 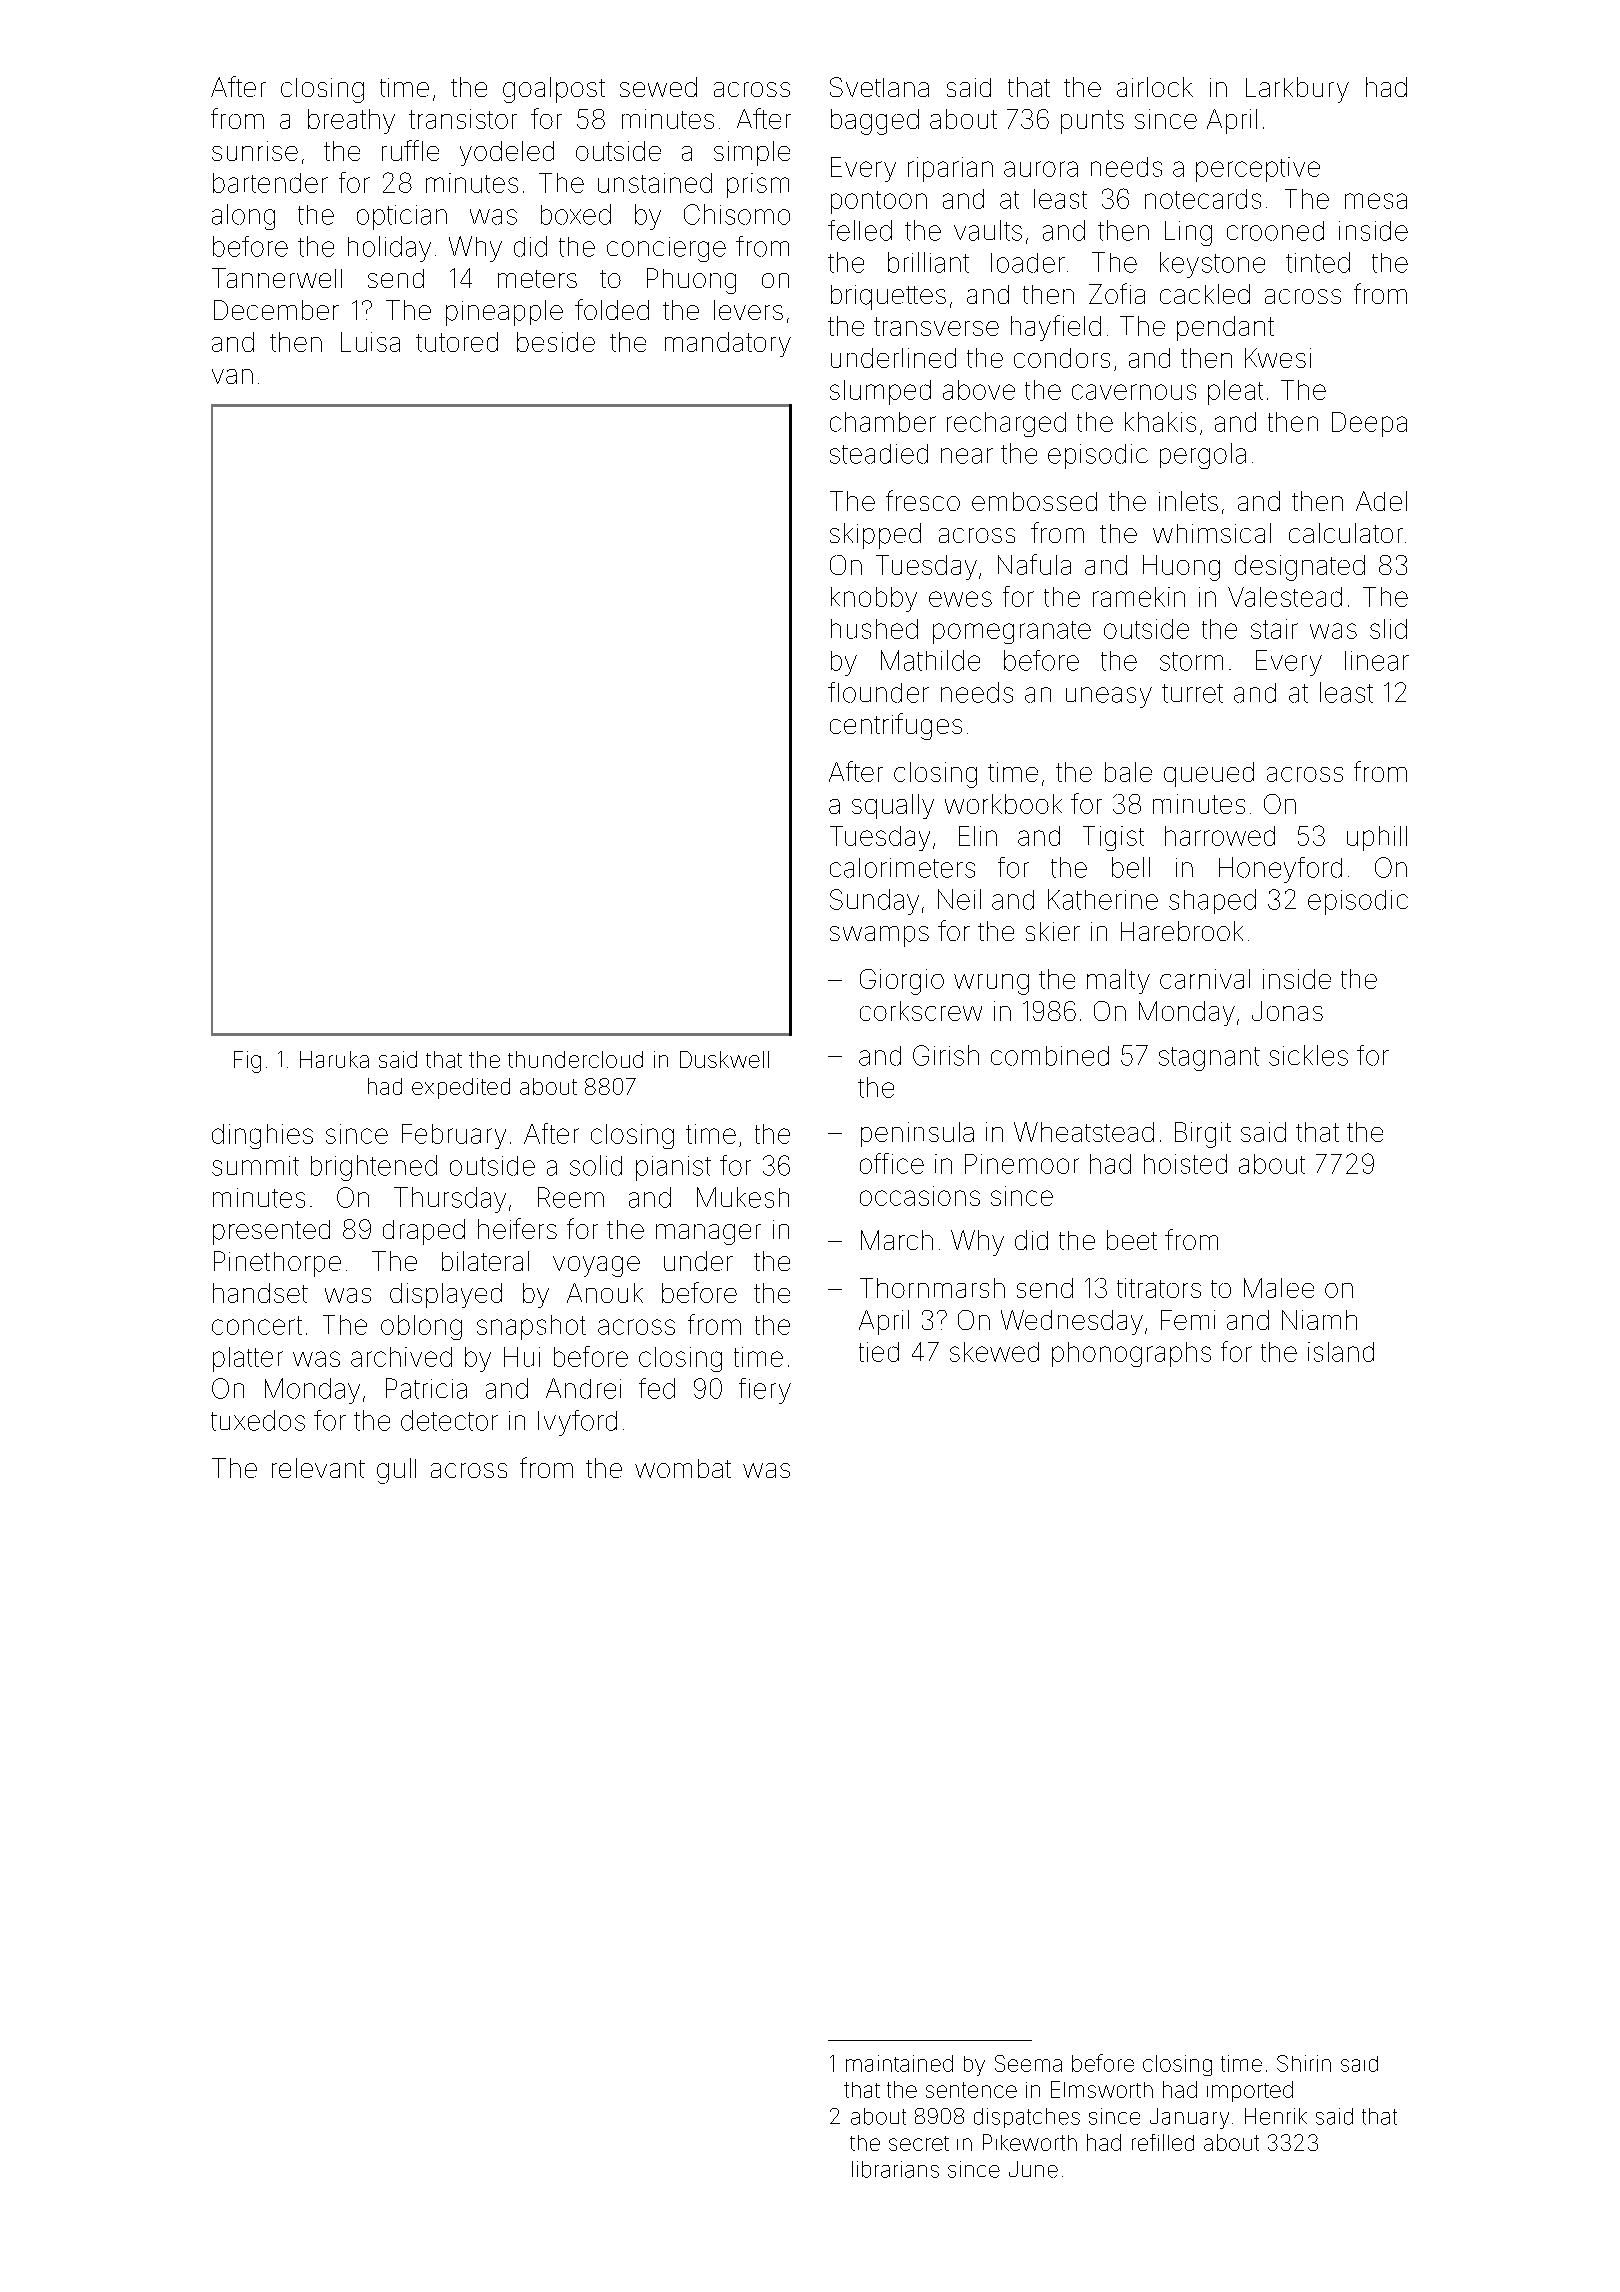 I want to click on pontoon, so click(x=879, y=202).
